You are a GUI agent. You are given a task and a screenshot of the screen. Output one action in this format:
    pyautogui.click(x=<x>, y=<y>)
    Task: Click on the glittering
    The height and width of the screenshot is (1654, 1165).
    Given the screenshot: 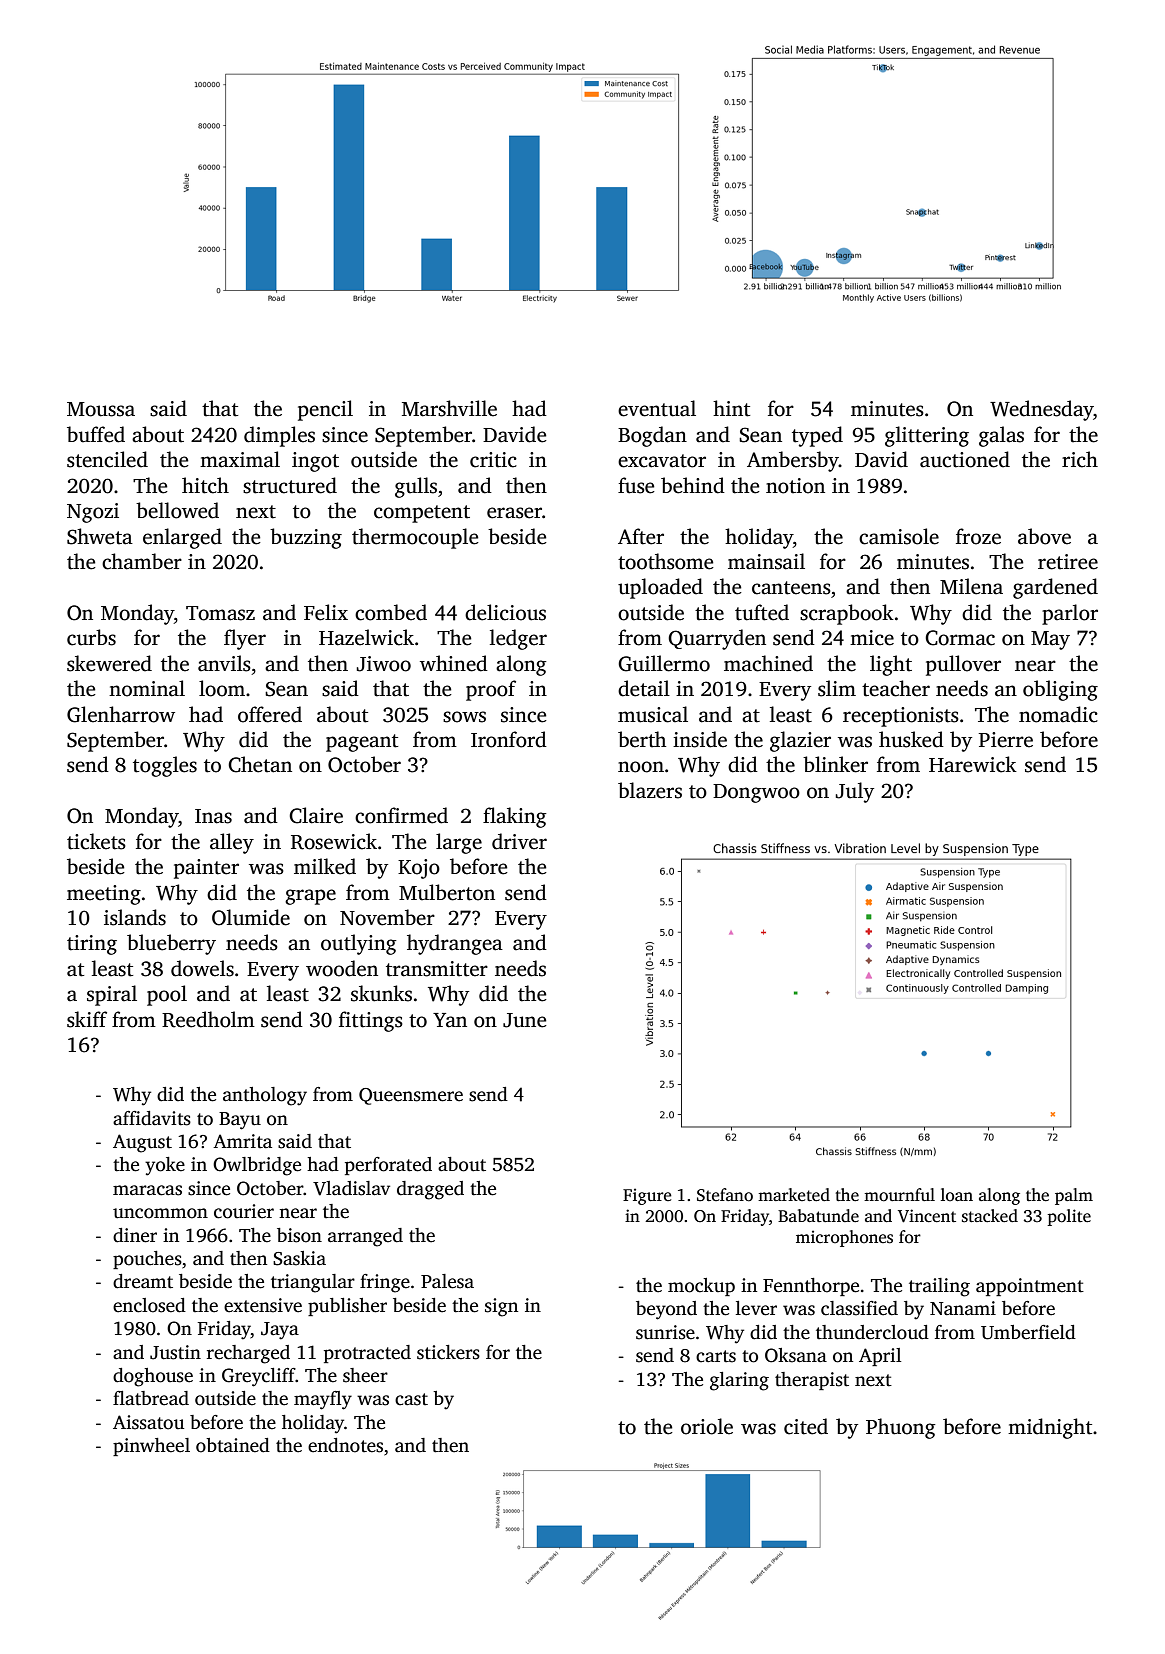 What is the action you would take?
    pyautogui.click(x=927, y=436)
